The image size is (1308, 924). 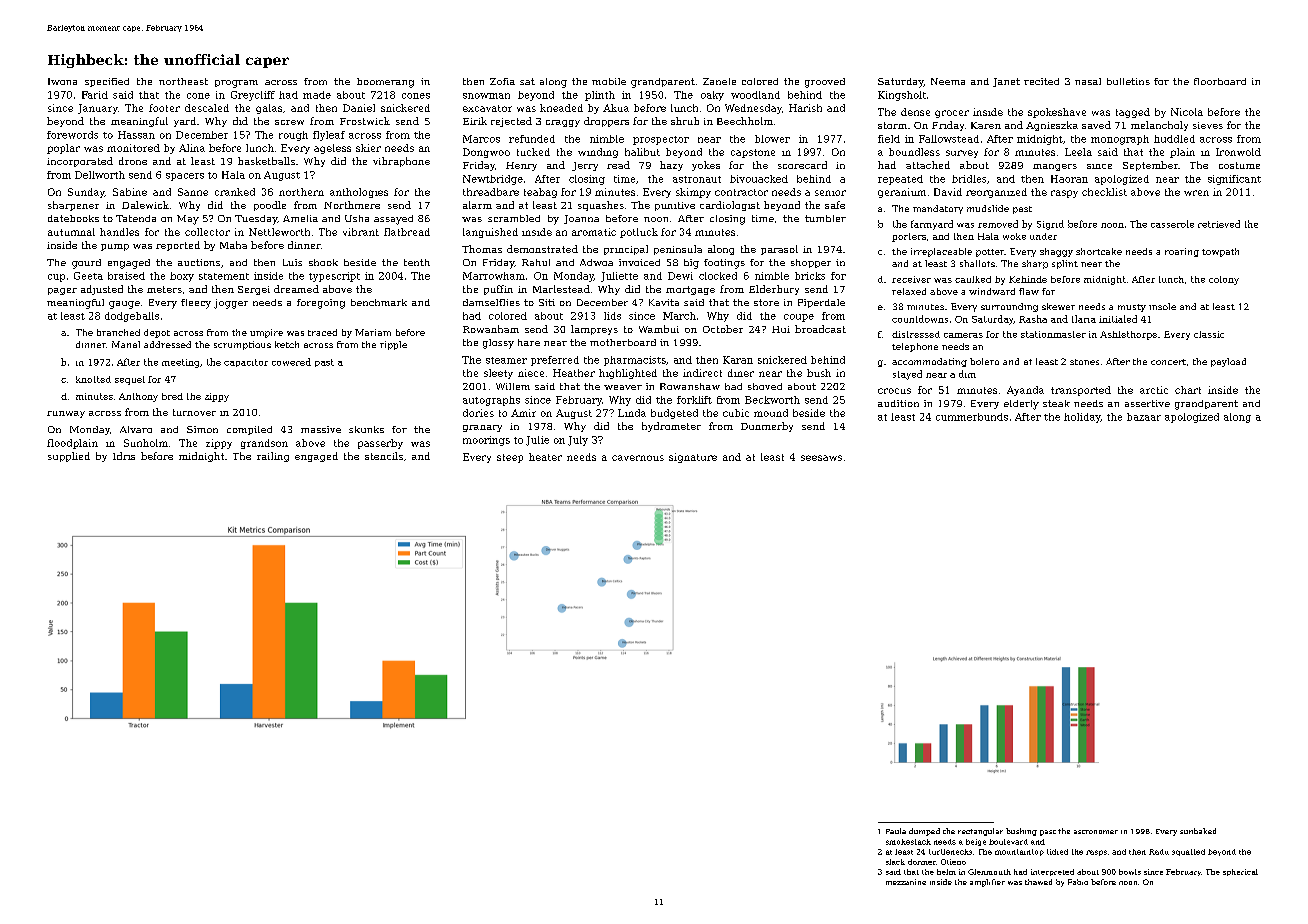 What do you see at coordinates (924, 832) in the image?
I see `dumped` at bounding box center [924, 832].
